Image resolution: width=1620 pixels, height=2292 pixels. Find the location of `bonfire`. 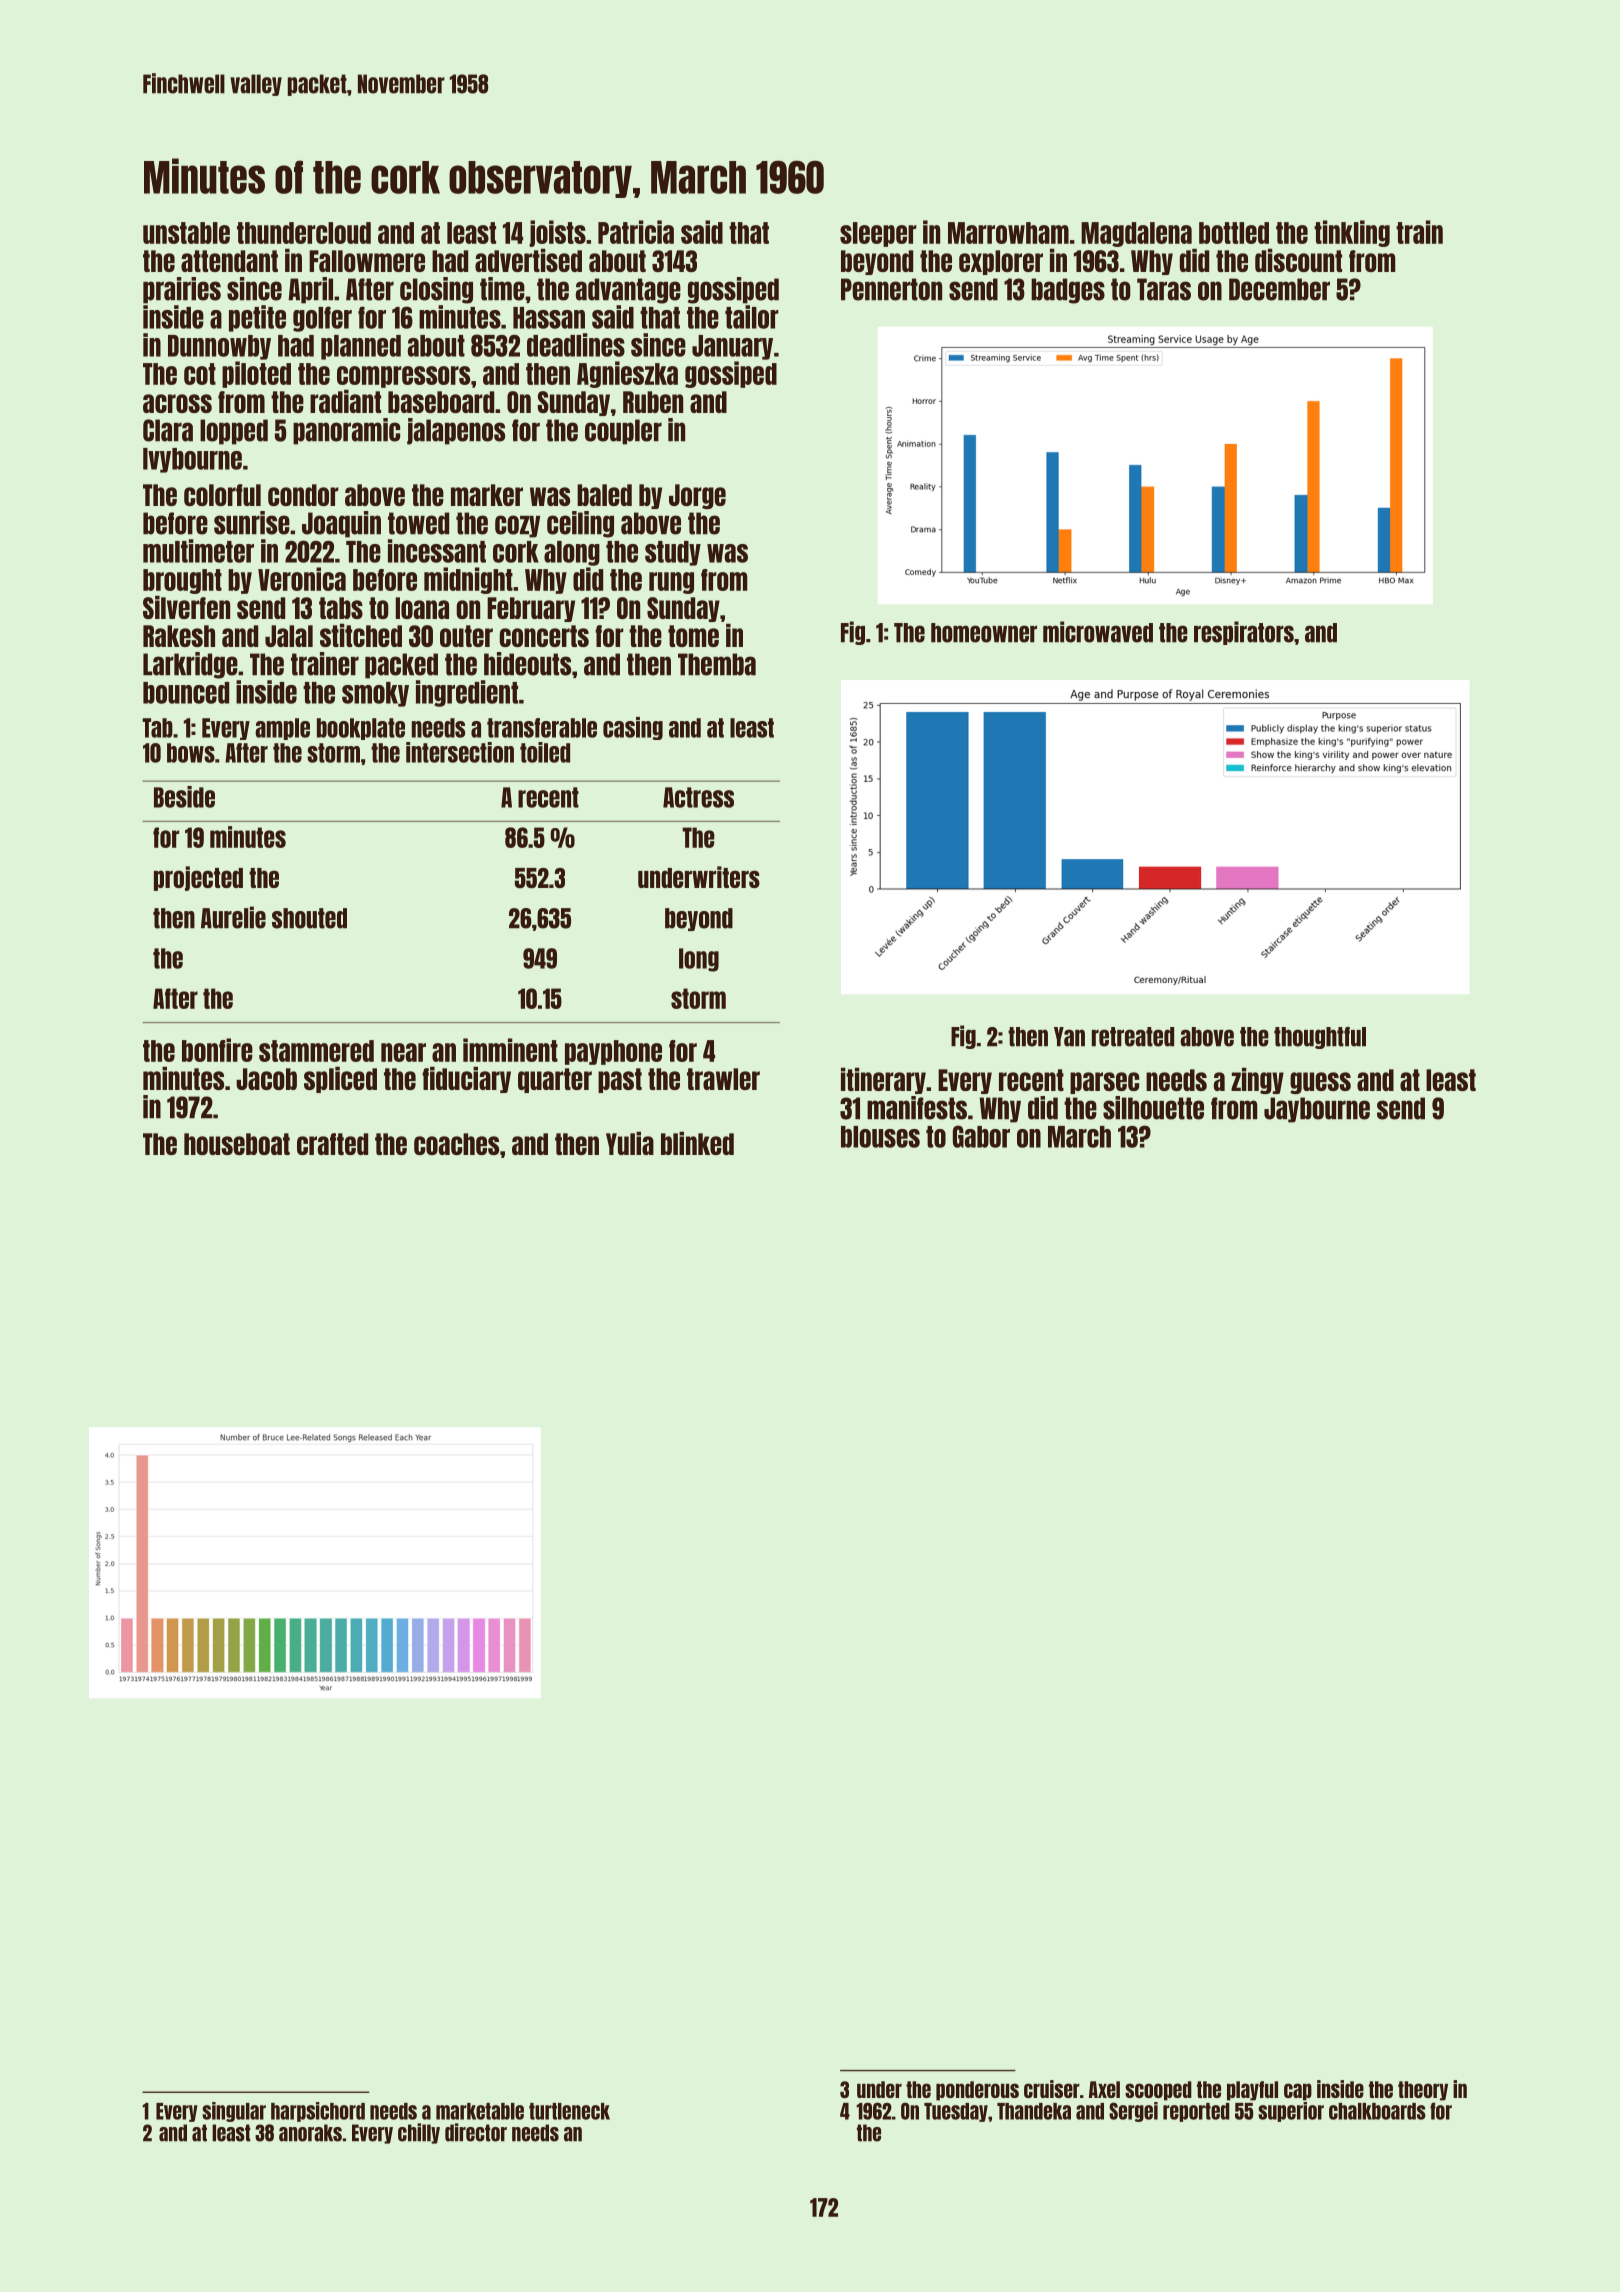

bonfire is located at coordinates (217, 1050).
